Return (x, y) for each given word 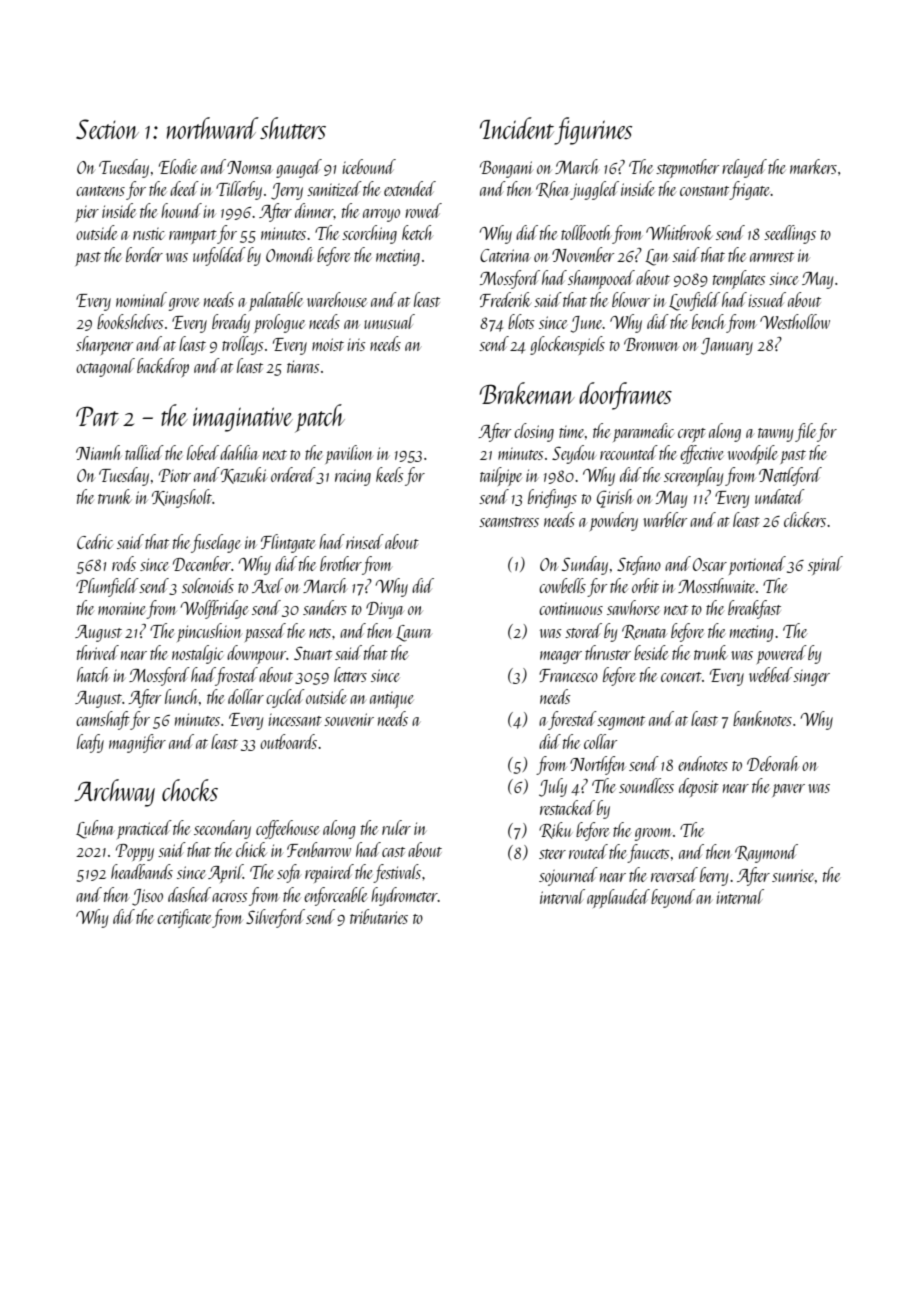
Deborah (773, 763)
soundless (646, 785)
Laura (414, 633)
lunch (181, 696)
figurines (593, 131)
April (225, 873)
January (727, 346)
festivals (397, 873)
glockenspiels (567, 345)
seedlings (790, 234)
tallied (144, 452)
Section (107, 129)
